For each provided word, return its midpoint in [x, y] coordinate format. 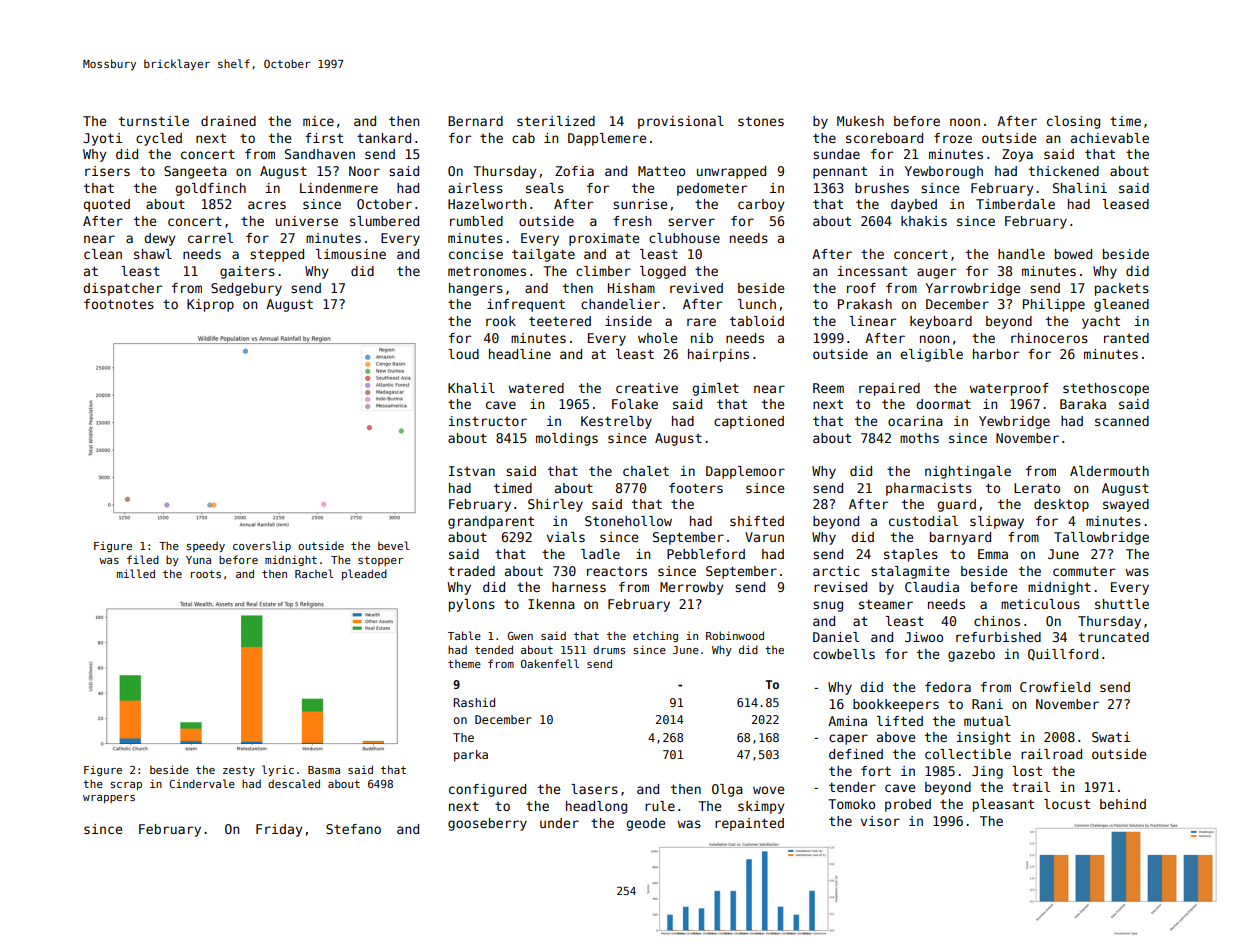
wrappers [109, 799]
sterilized [556, 121]
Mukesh [860, 121]
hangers [476, 289]
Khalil [471, 388]
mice [318, 121]
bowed [1073, 254]
